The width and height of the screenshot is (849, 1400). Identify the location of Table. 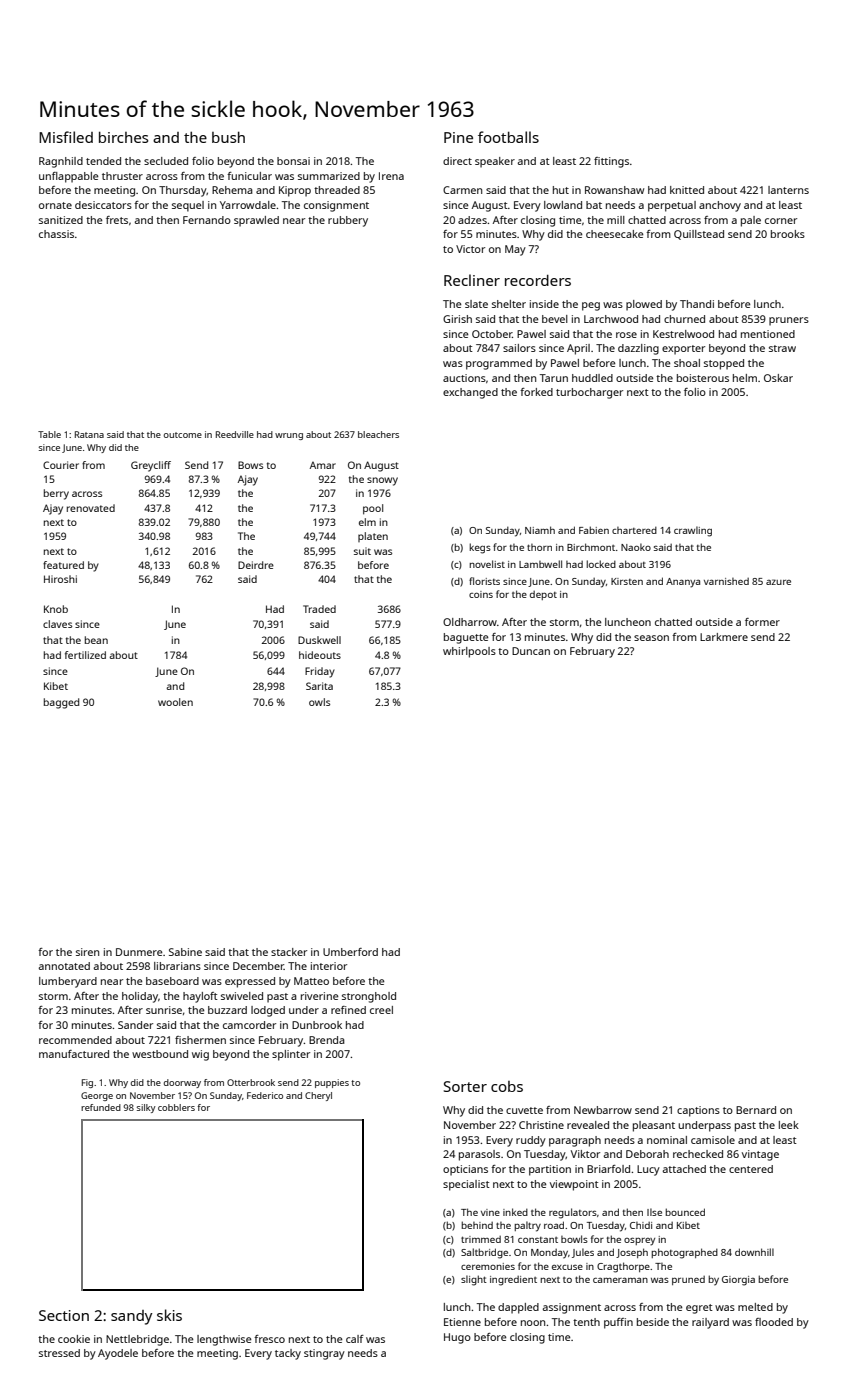
(49, 434).
